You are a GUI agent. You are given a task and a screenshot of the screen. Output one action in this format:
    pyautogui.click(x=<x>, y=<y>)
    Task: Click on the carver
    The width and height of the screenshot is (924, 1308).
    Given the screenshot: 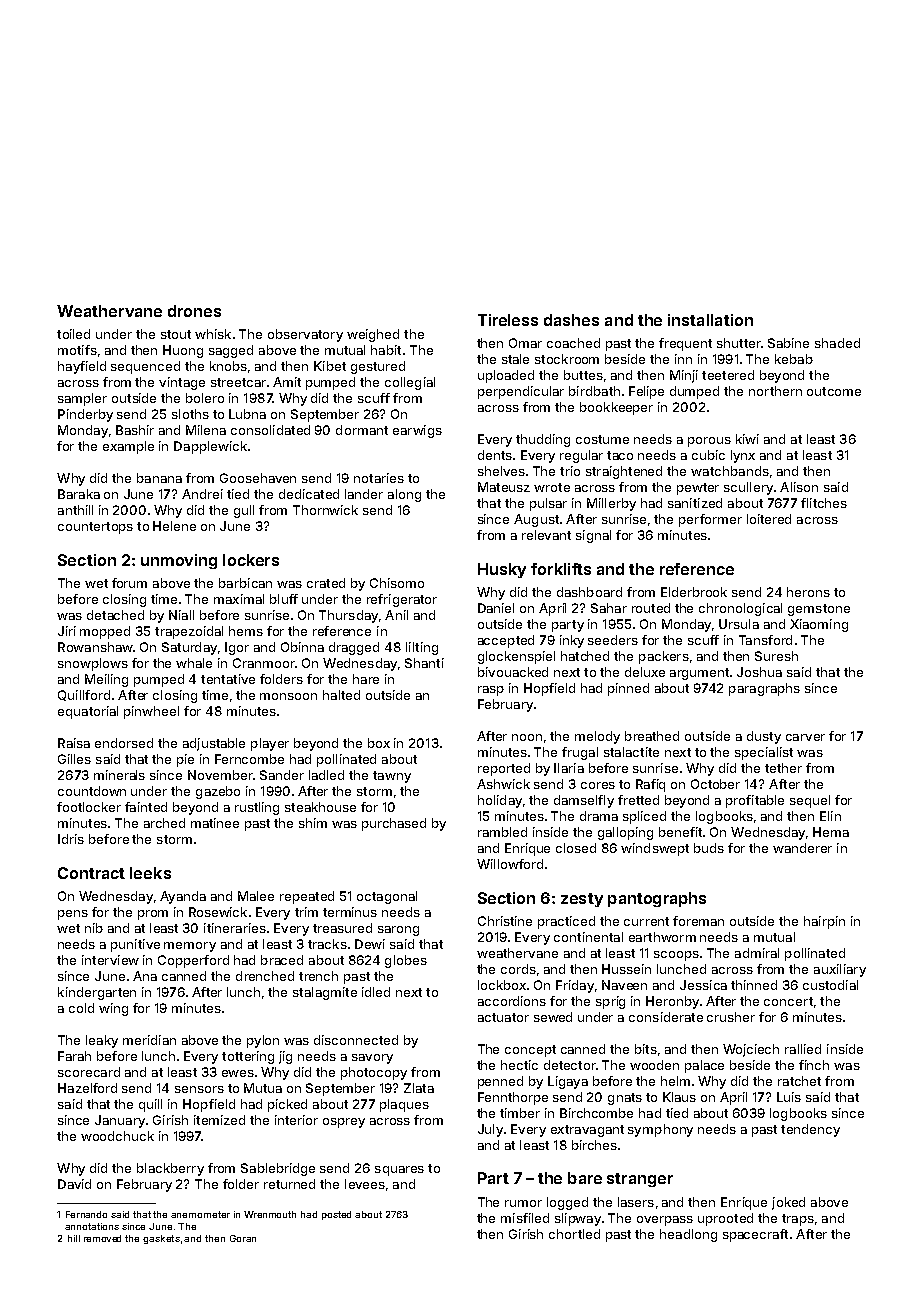 What is the action you would take?
    pyautogui.click(x=805, y=737)
